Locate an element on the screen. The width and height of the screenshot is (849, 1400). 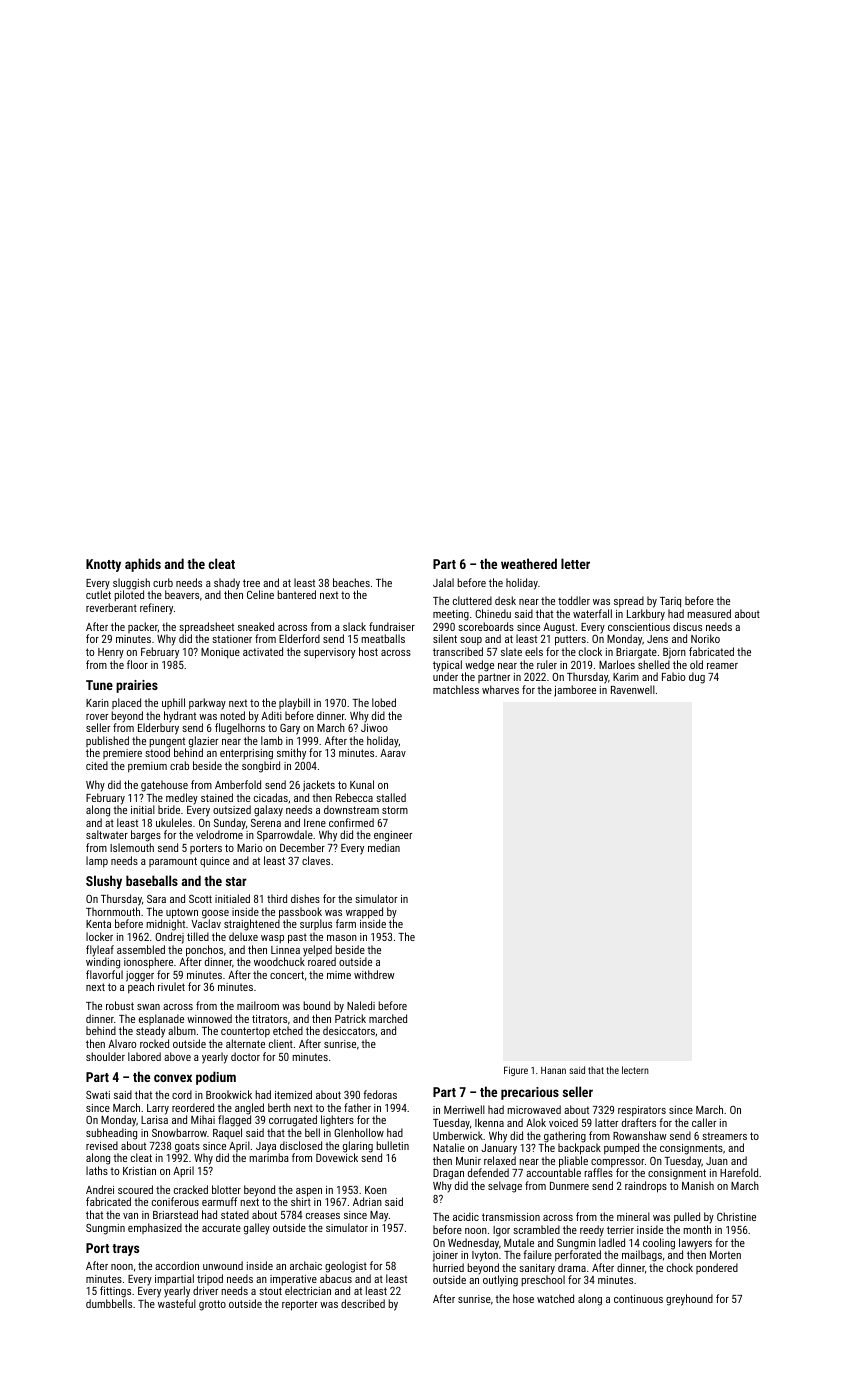
Jalal is located at coordinates (443, 582).
